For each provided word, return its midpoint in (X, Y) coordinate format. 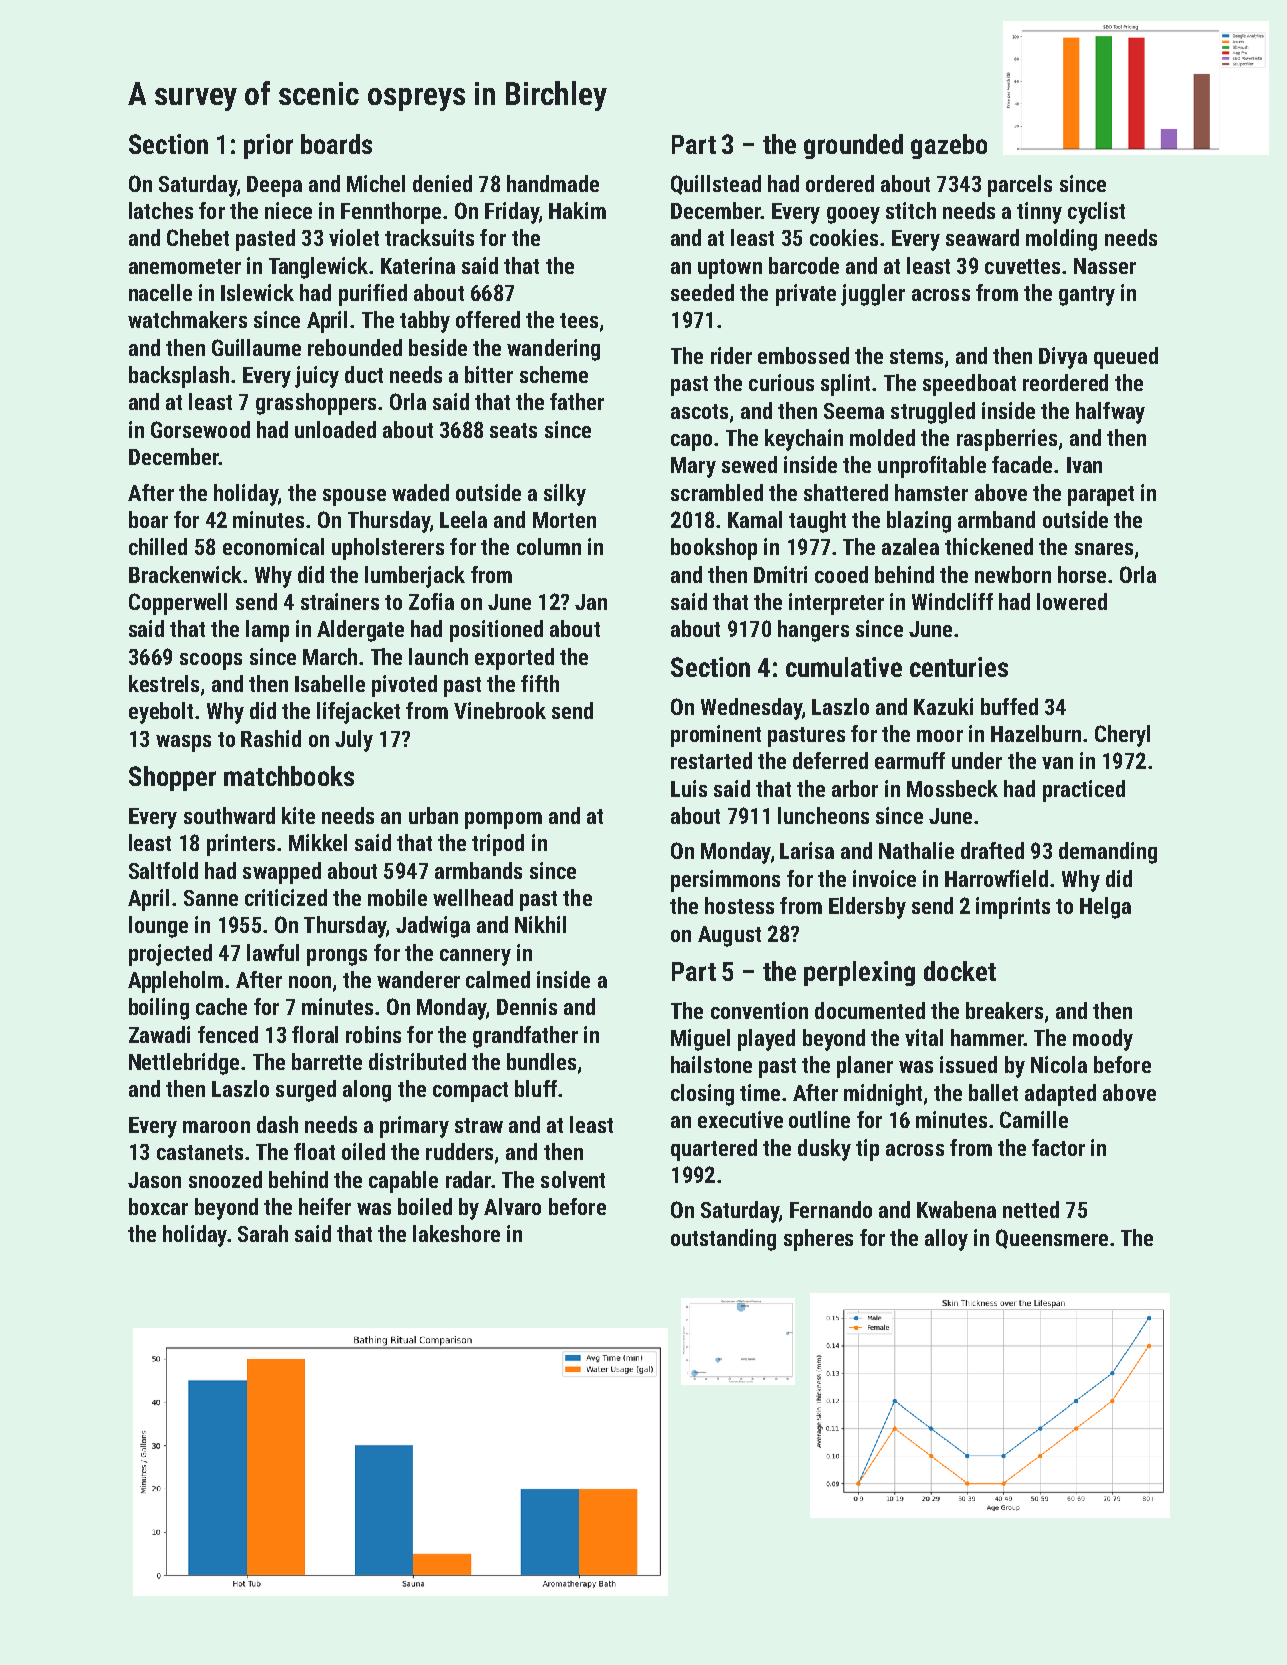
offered (488, 319)
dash (277, 1124)
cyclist (1096, 213)
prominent (716, 736)
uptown (730, 269)
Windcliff (952, 601)
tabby (425, 322)
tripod (498, 845)
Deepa (274, 186)
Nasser (1105, 266)
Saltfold (163, 870)
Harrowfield (996, 878)
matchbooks (289, 776)
